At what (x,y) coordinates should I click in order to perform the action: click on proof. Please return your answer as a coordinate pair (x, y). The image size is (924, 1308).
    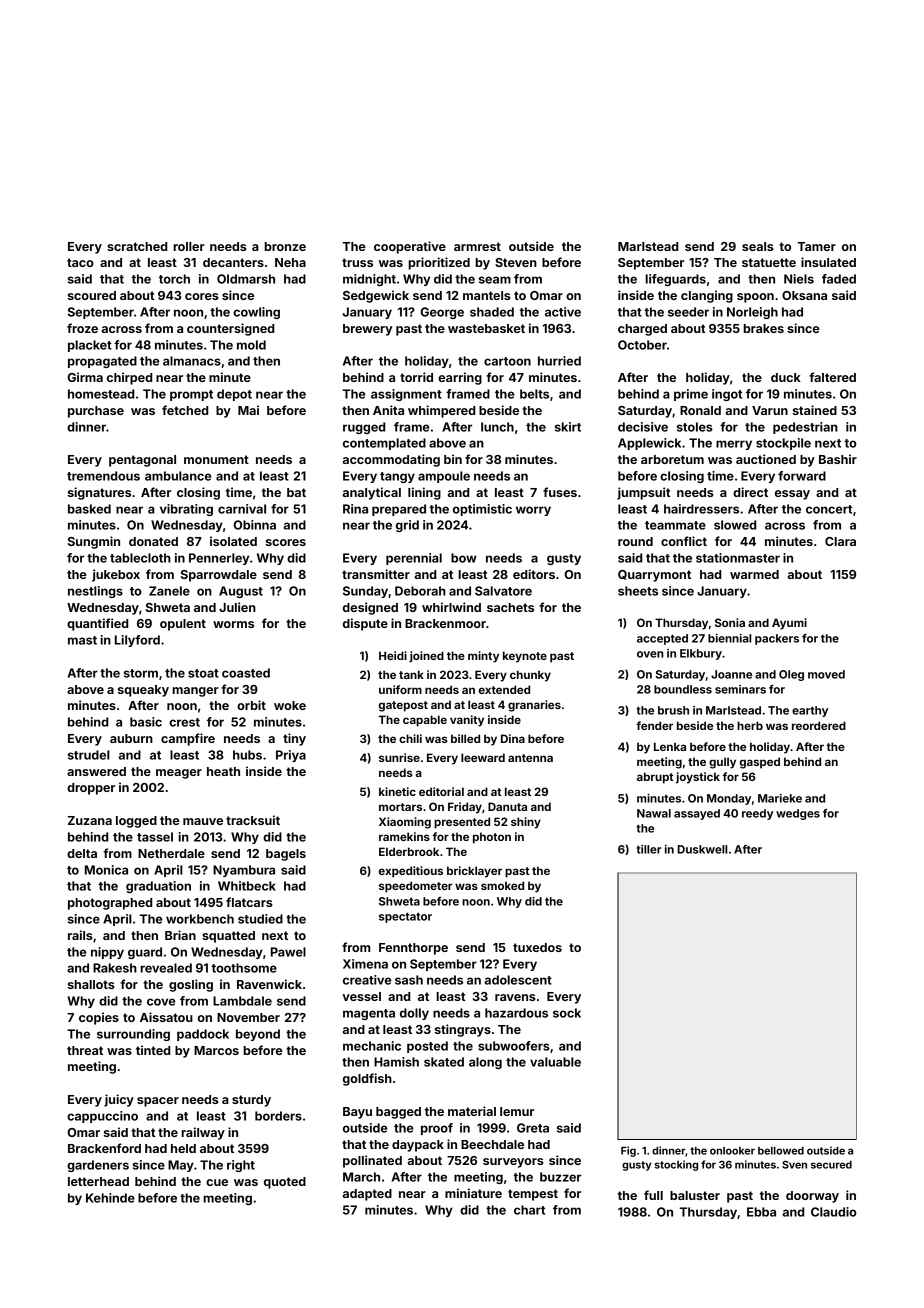
    Looking at the image, I should click on (437, 1129).
